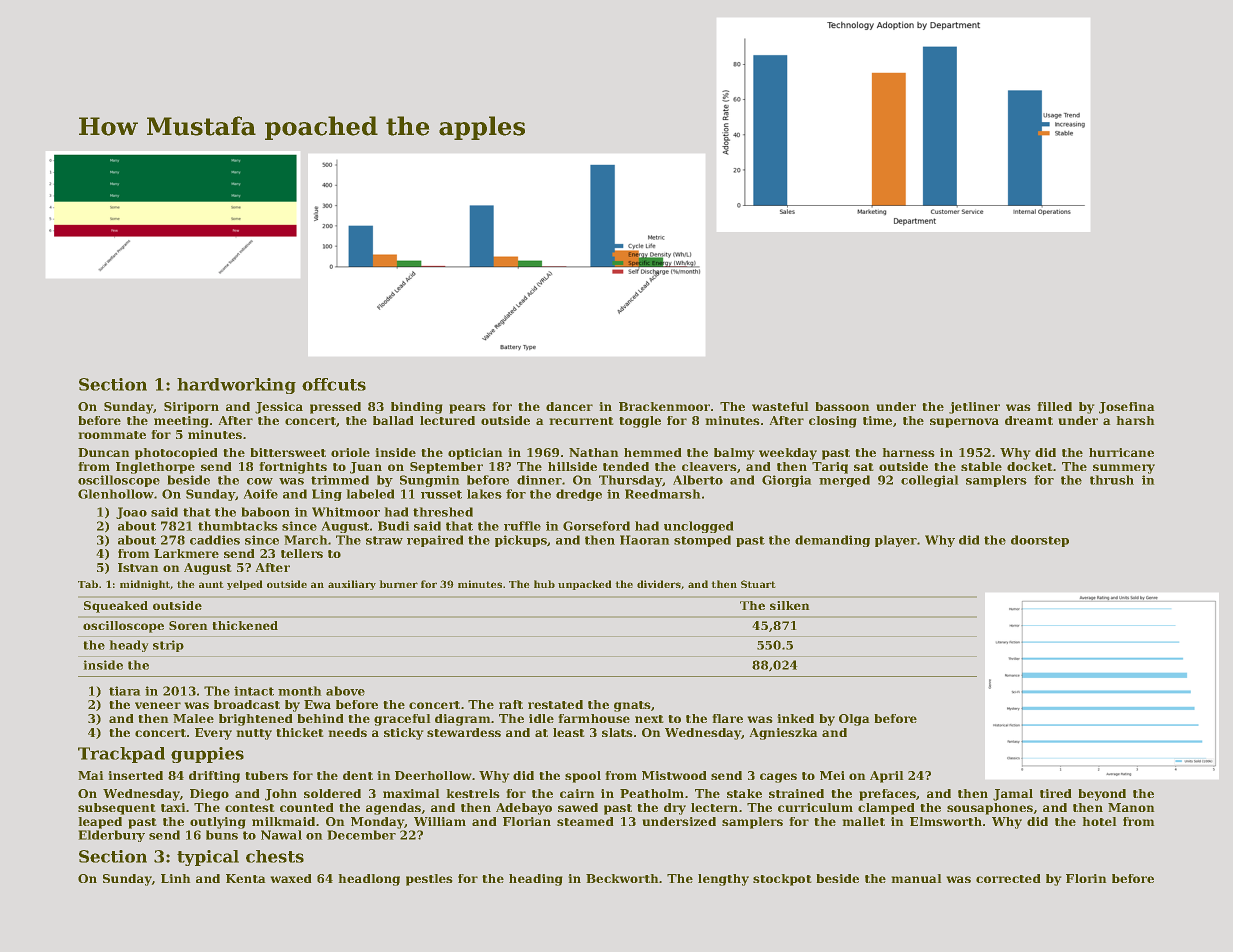 The image size is (1233, 952). Describe the element at coordinates (929, 481) in the document. I see `collegial` at that location.
